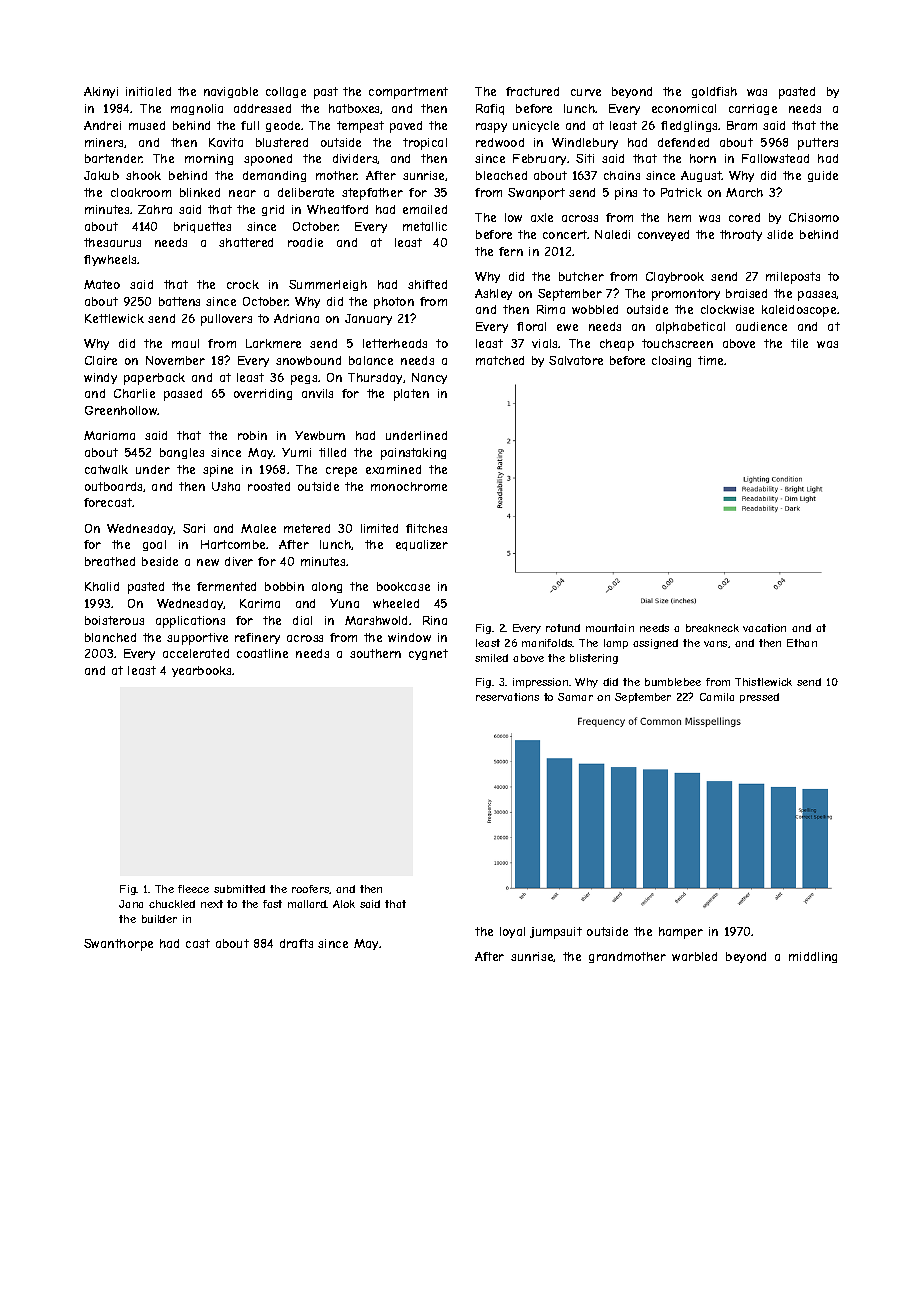 Image resolution: width=924 pixels, height=1308 pixels. What do you see at coordinates (710, 360) in the document?
I see `time` at bounding box center [710, 360].
